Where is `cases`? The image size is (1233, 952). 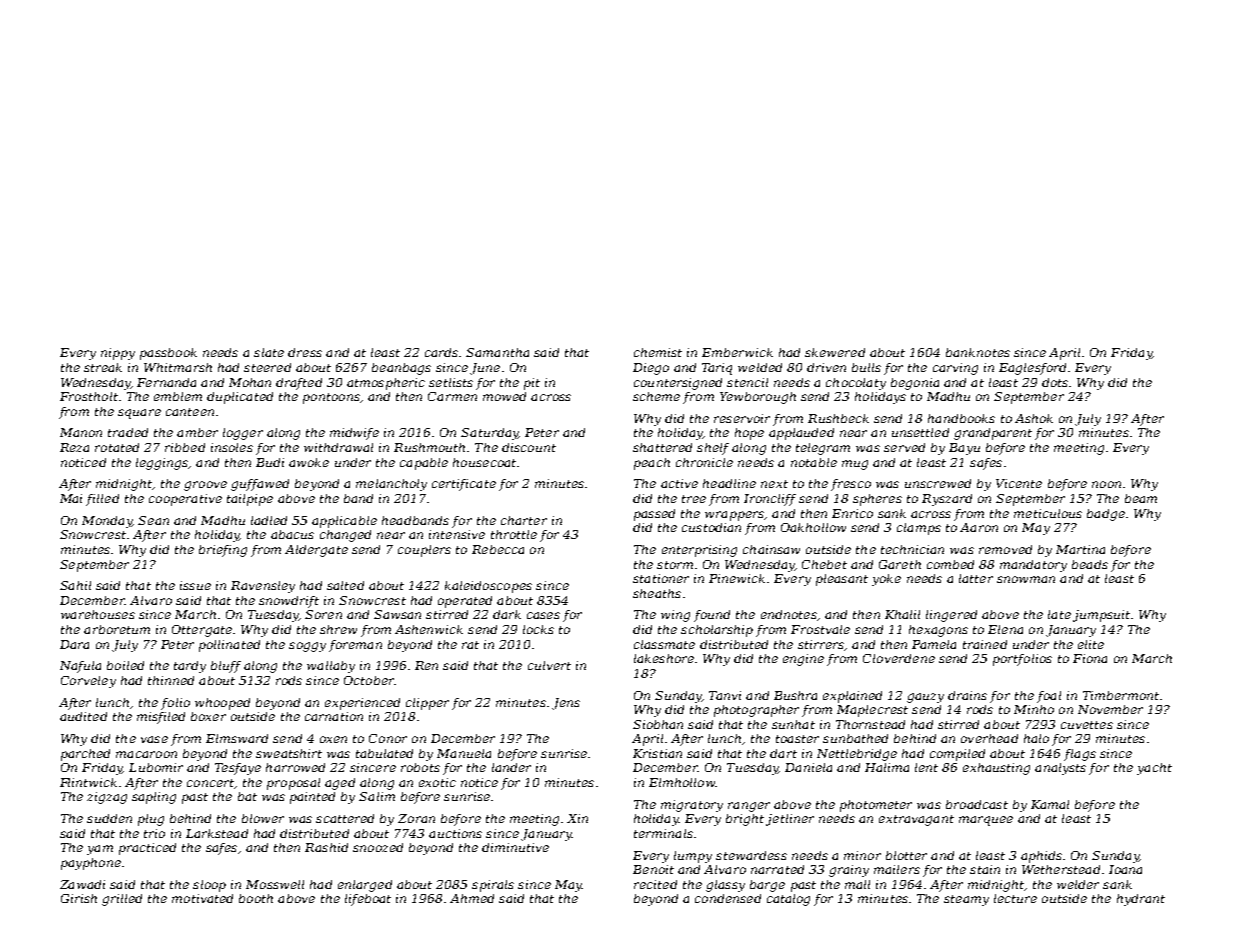
cases is located at coordinates (543, 615).
